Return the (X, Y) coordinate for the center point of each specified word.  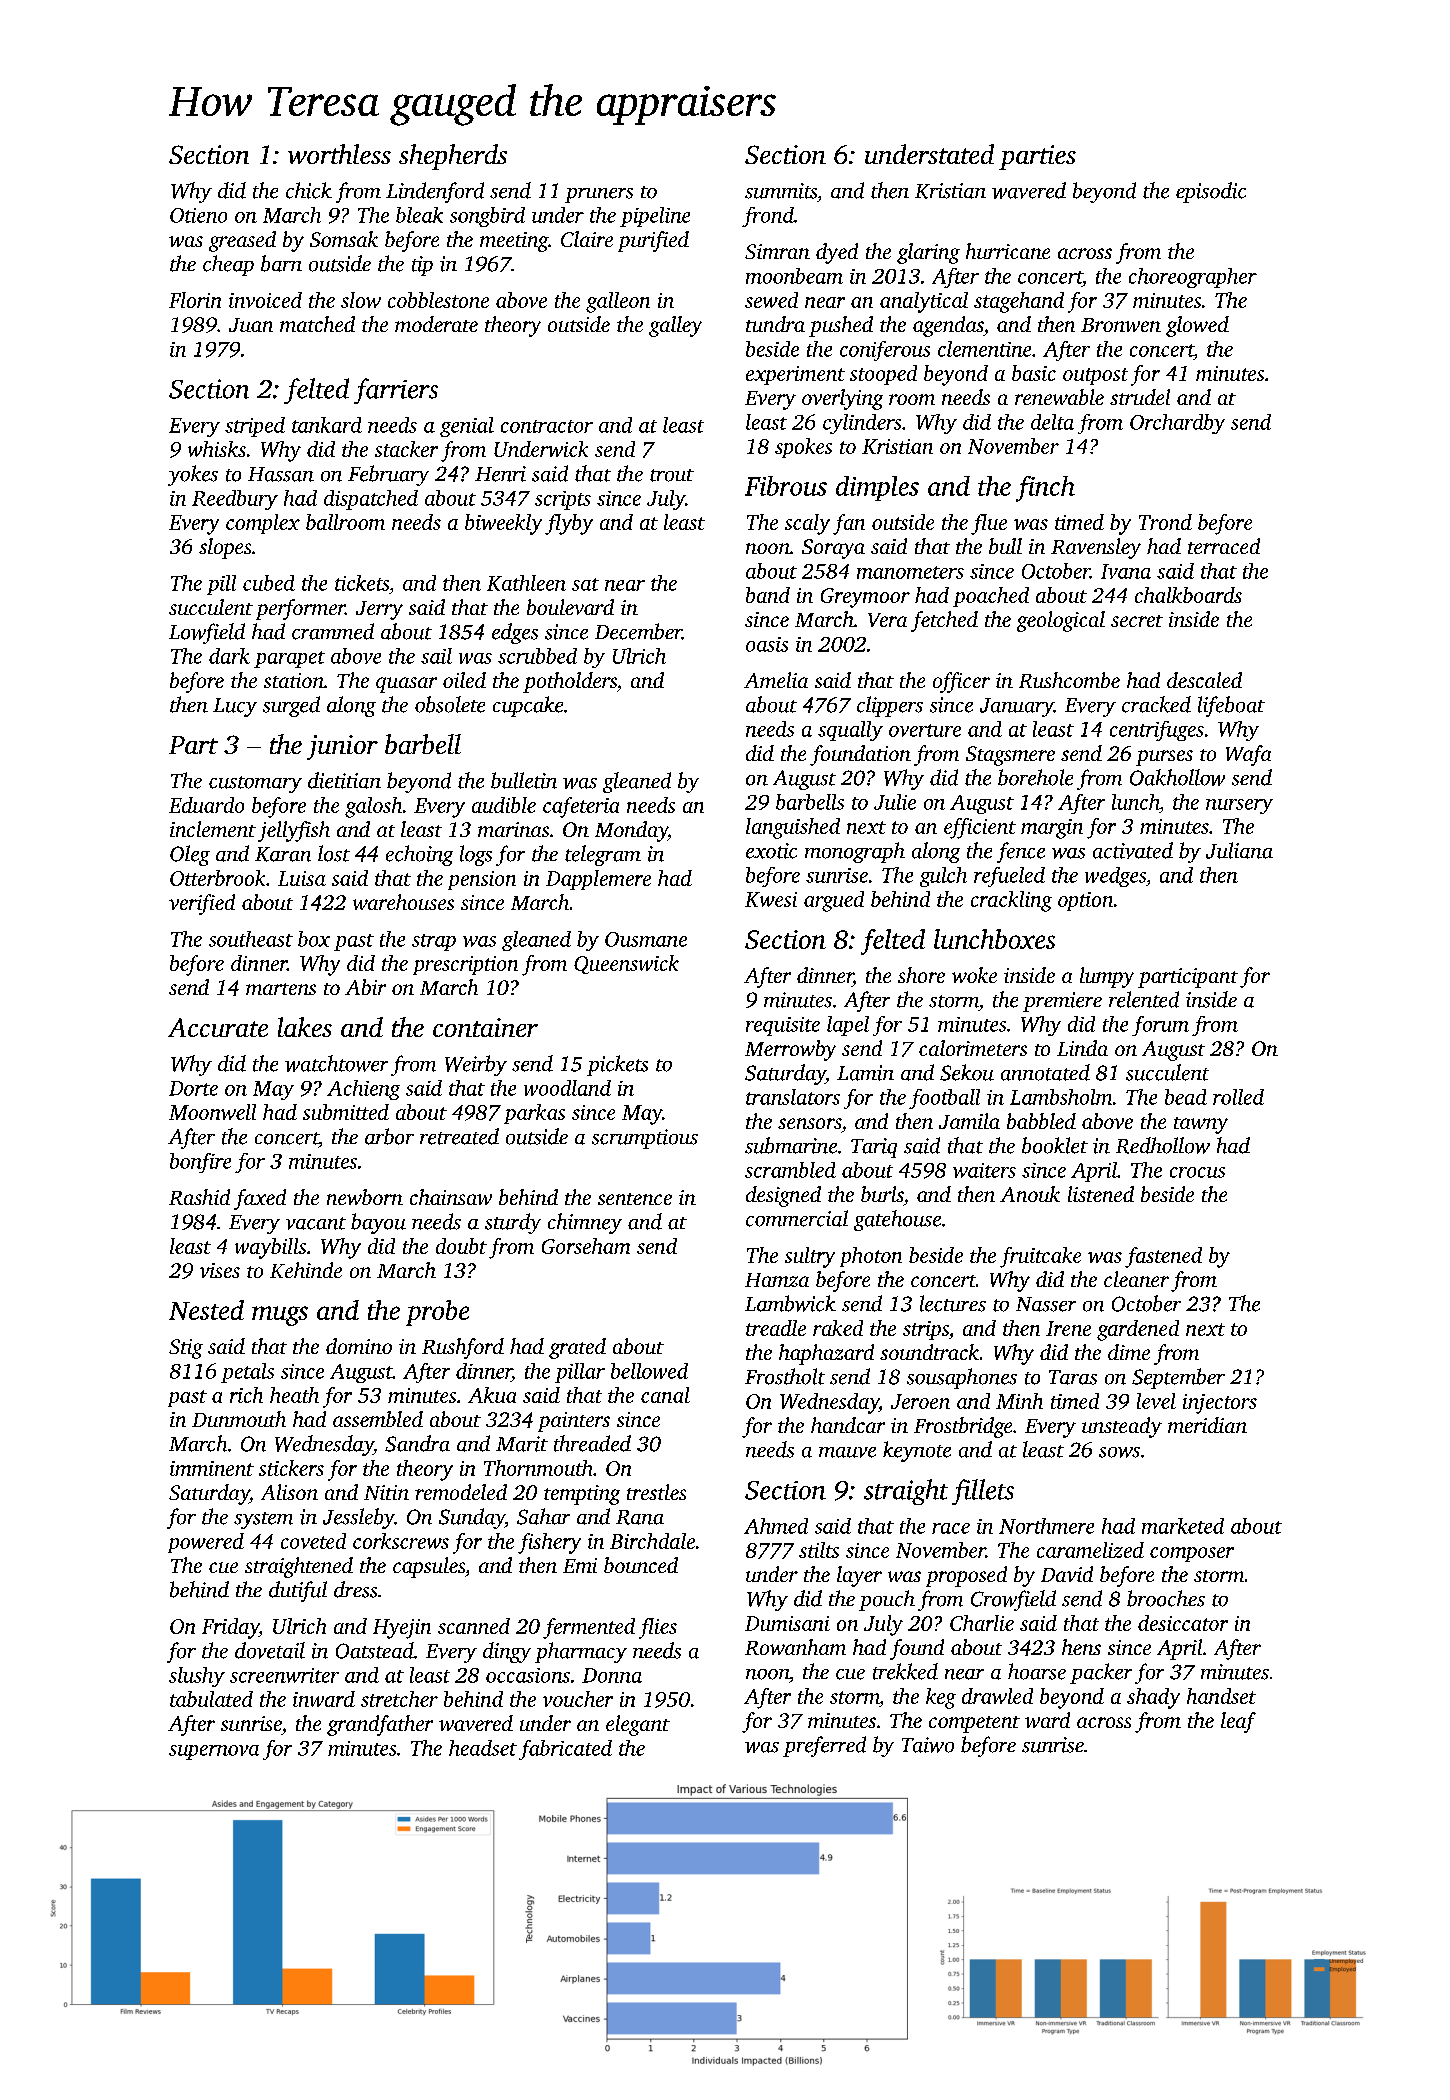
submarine (791, 1145)
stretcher (399, 1699)
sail (436, 656)
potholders (570, 682)
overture (925, 730)
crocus (1197, 1172)
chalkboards (1188, 595)
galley (675, 326)
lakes (305, 1027)
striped (255, 427)
